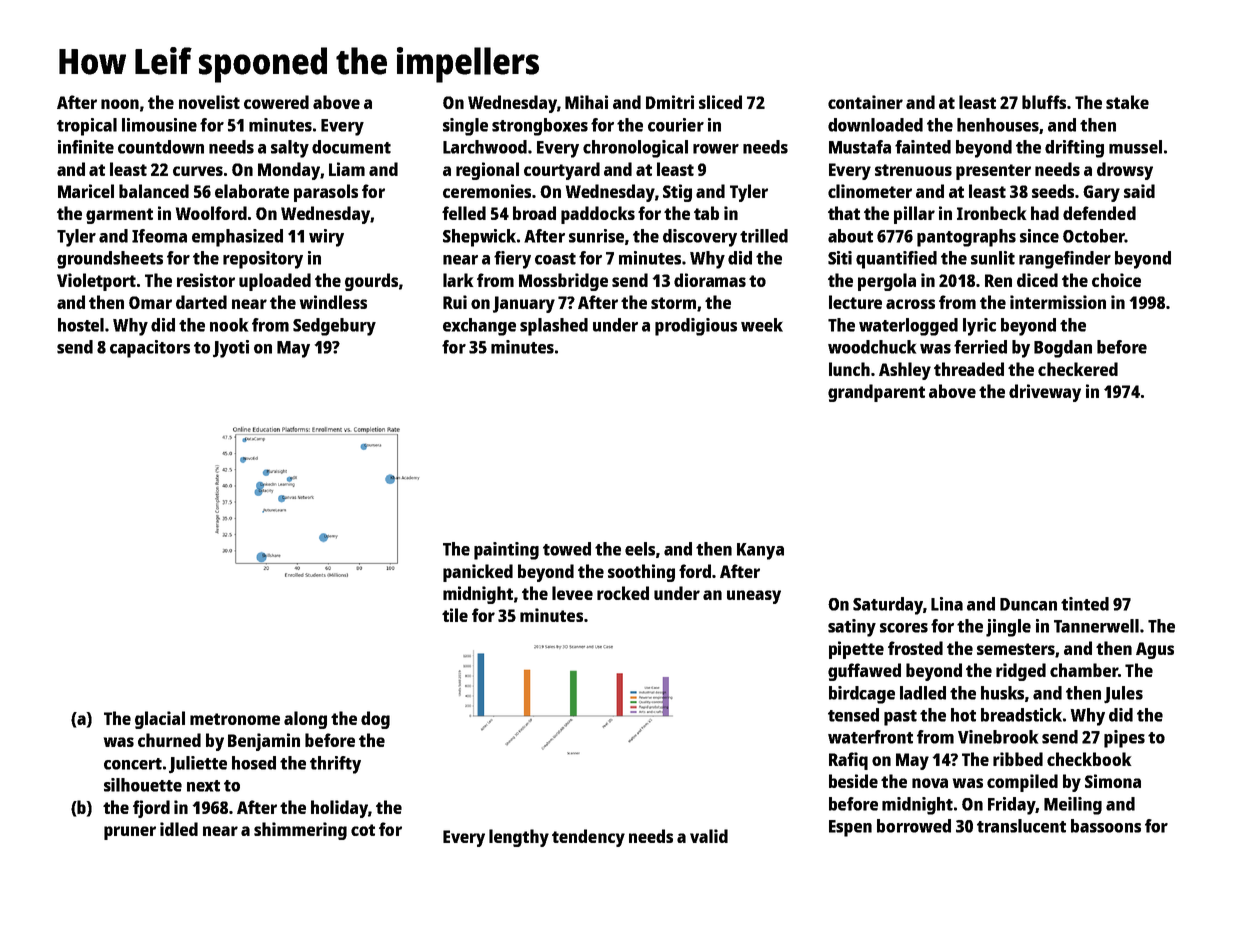 This screenshot has height=952, width=1233. Describe the element at coordinates (487, 171) in the screenshot. I see `regional` at that location.
